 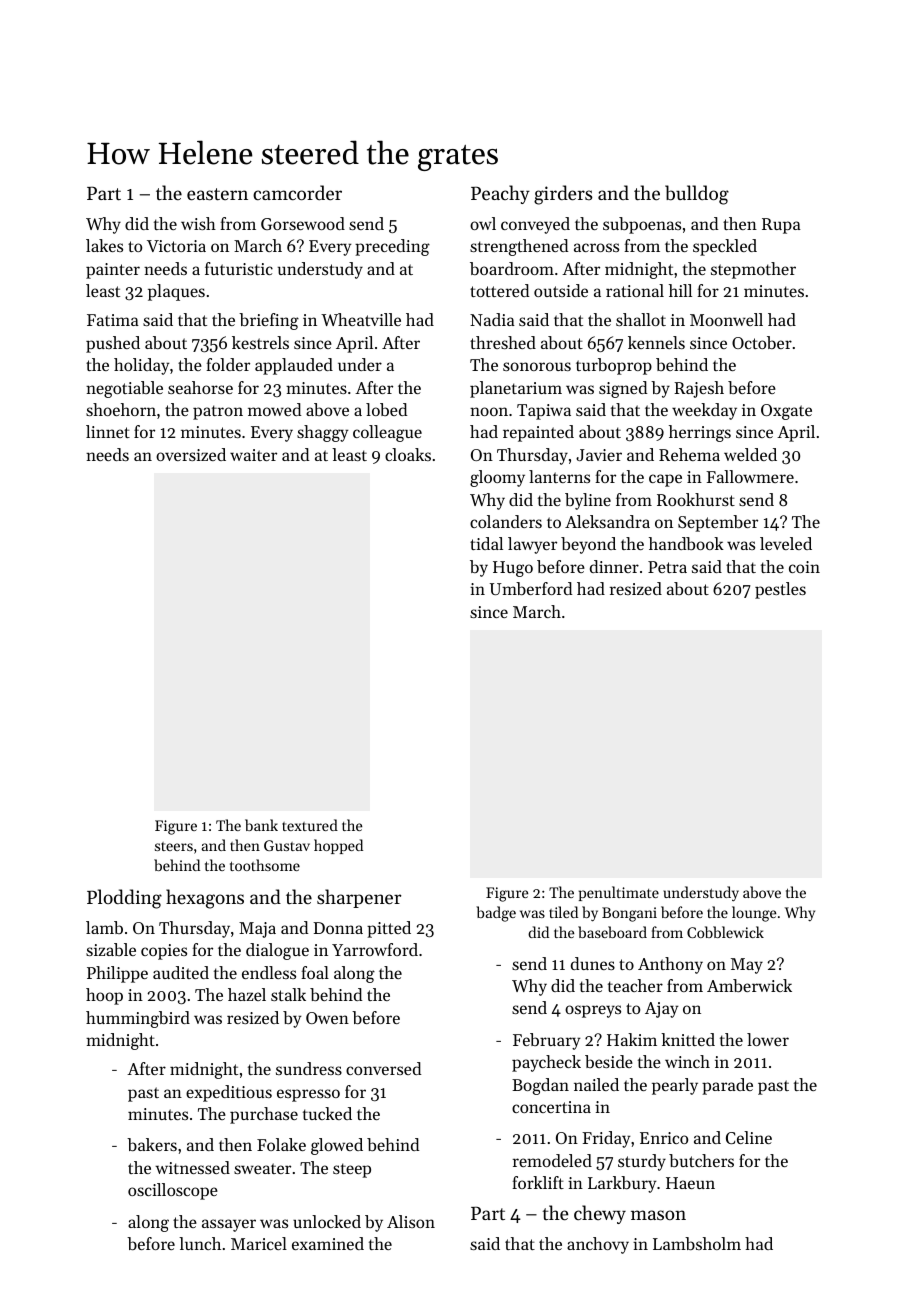 I want to click on Victoria, so click(x=176, y=246).
